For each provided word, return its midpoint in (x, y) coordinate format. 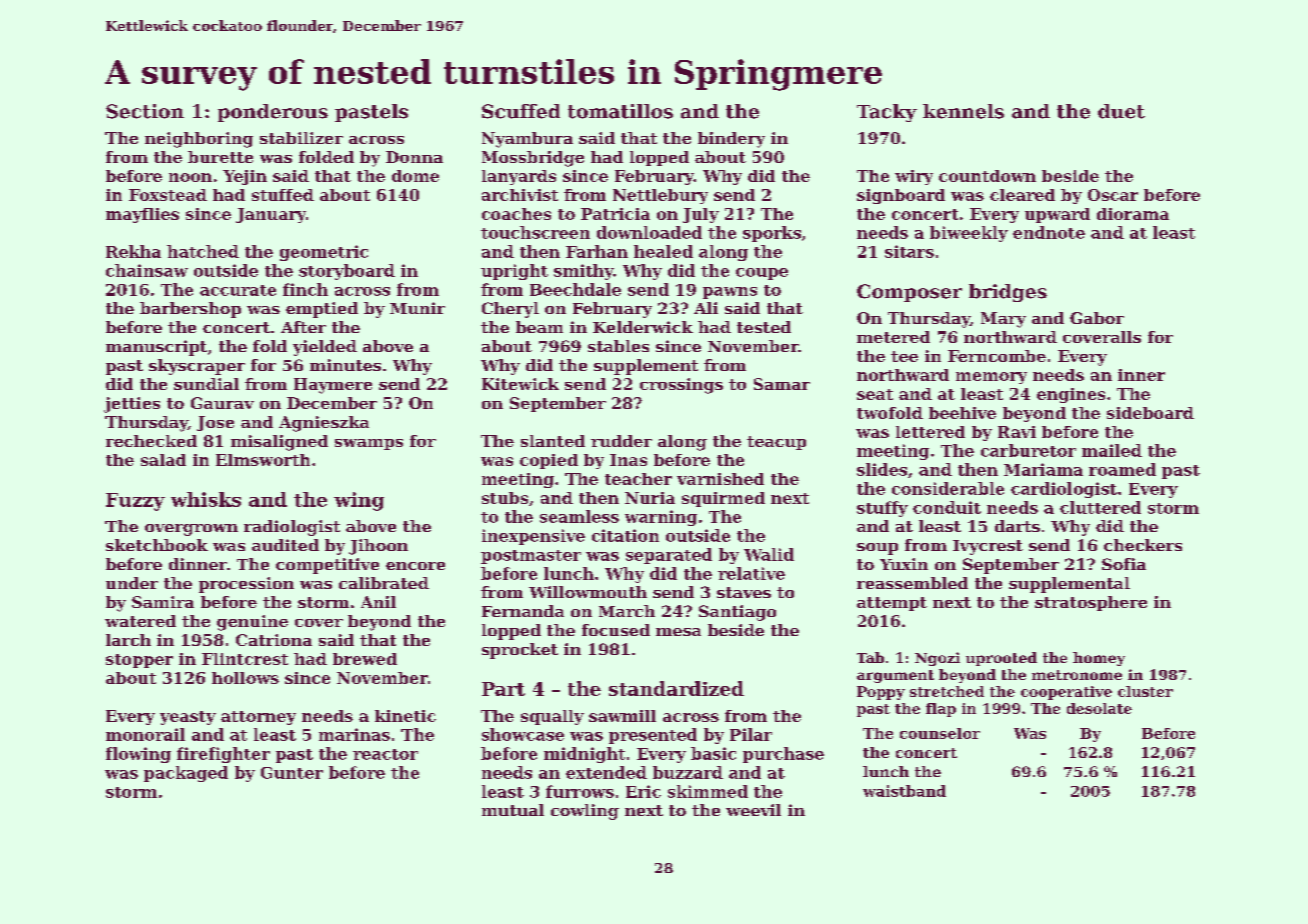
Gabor (1097, 318)
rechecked (151, 441)
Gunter (292, 773)
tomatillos (620, 111)
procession (246, 585)
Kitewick (520, 384)
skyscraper (197, 367)
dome (415, 176)
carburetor (1028, 450)
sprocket (520, 651)
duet (1121, 111)
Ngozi (937, 659)
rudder (621, 441)
